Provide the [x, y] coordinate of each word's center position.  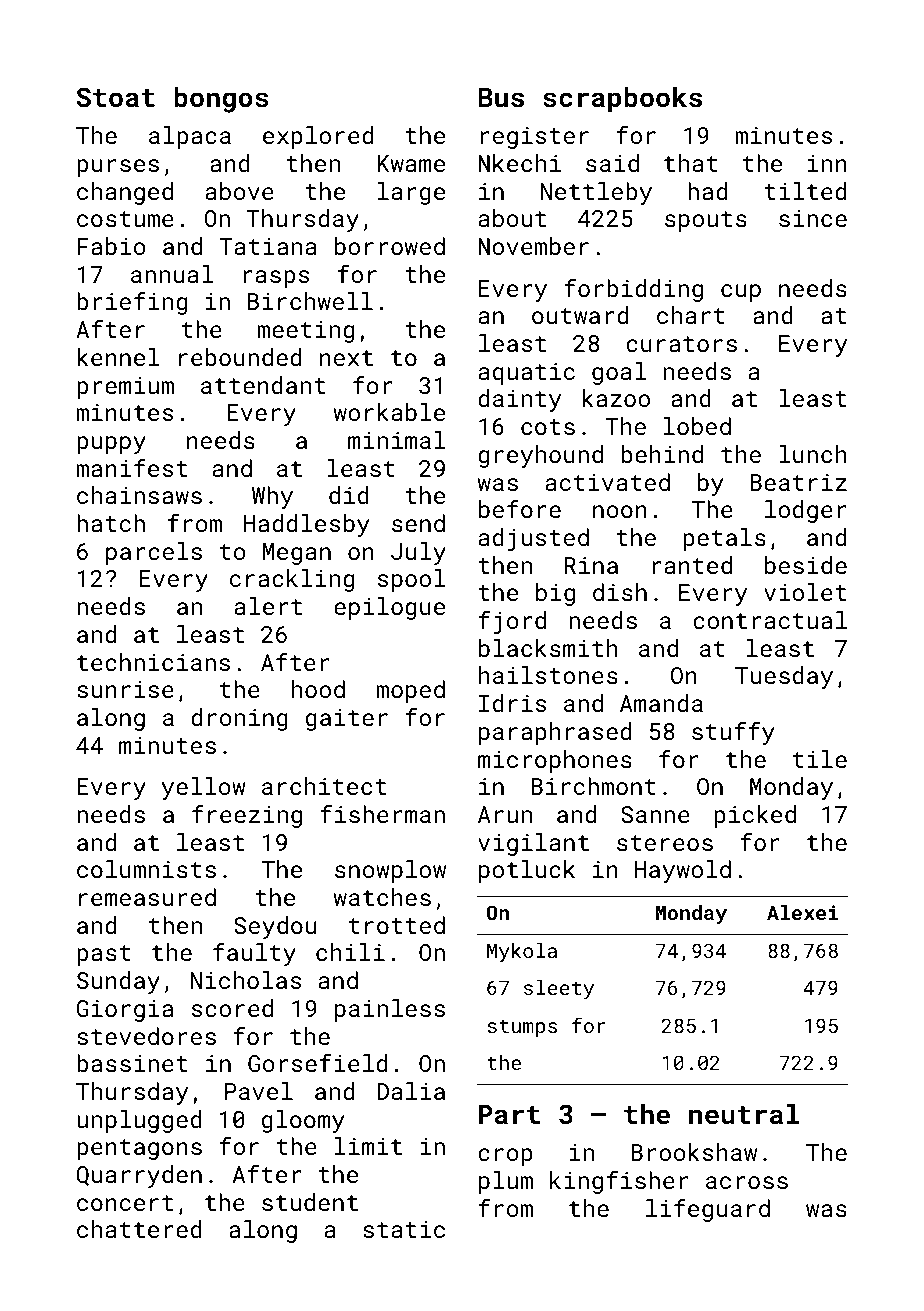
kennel [118, 357]
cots [548, 427]
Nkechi [519, 163]
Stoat [115, 97]
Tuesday [784, 677]
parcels [154, 553]
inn [827, 163]
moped [411, 691]
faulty [254, 954]
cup [741, 293]
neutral [744, 1114]
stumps [522, 1028]
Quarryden [139, 1176]
